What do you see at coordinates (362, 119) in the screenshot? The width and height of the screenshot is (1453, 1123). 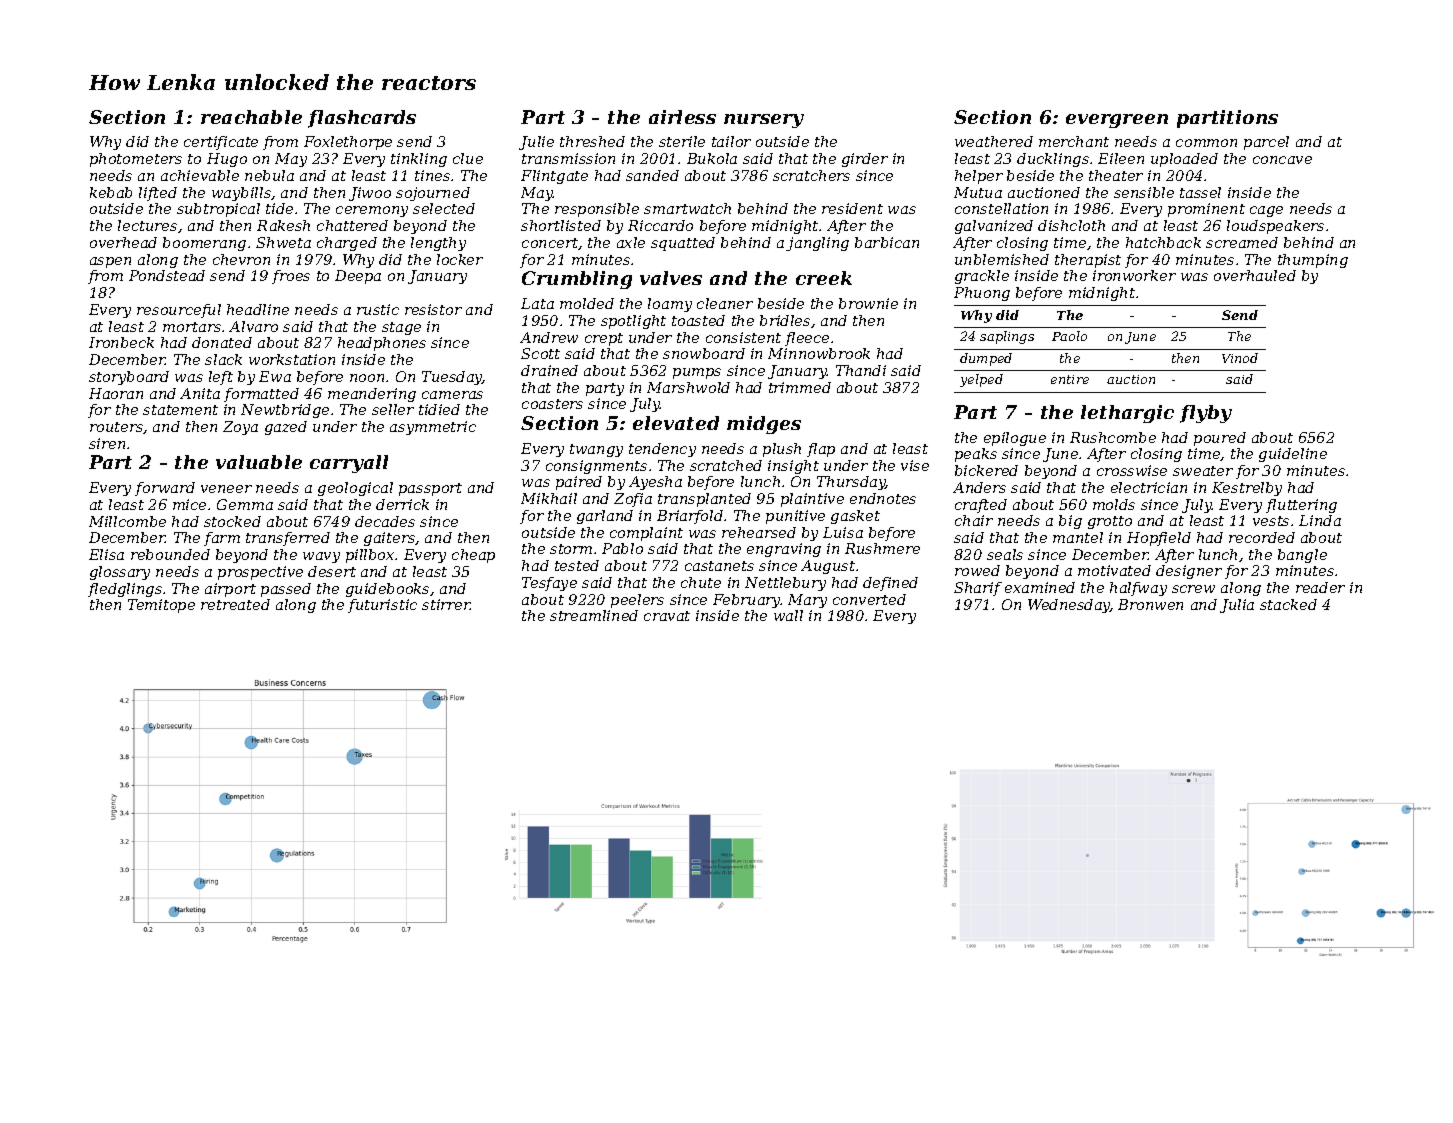 I see `flashcards` at bounding box center [362, 119].
